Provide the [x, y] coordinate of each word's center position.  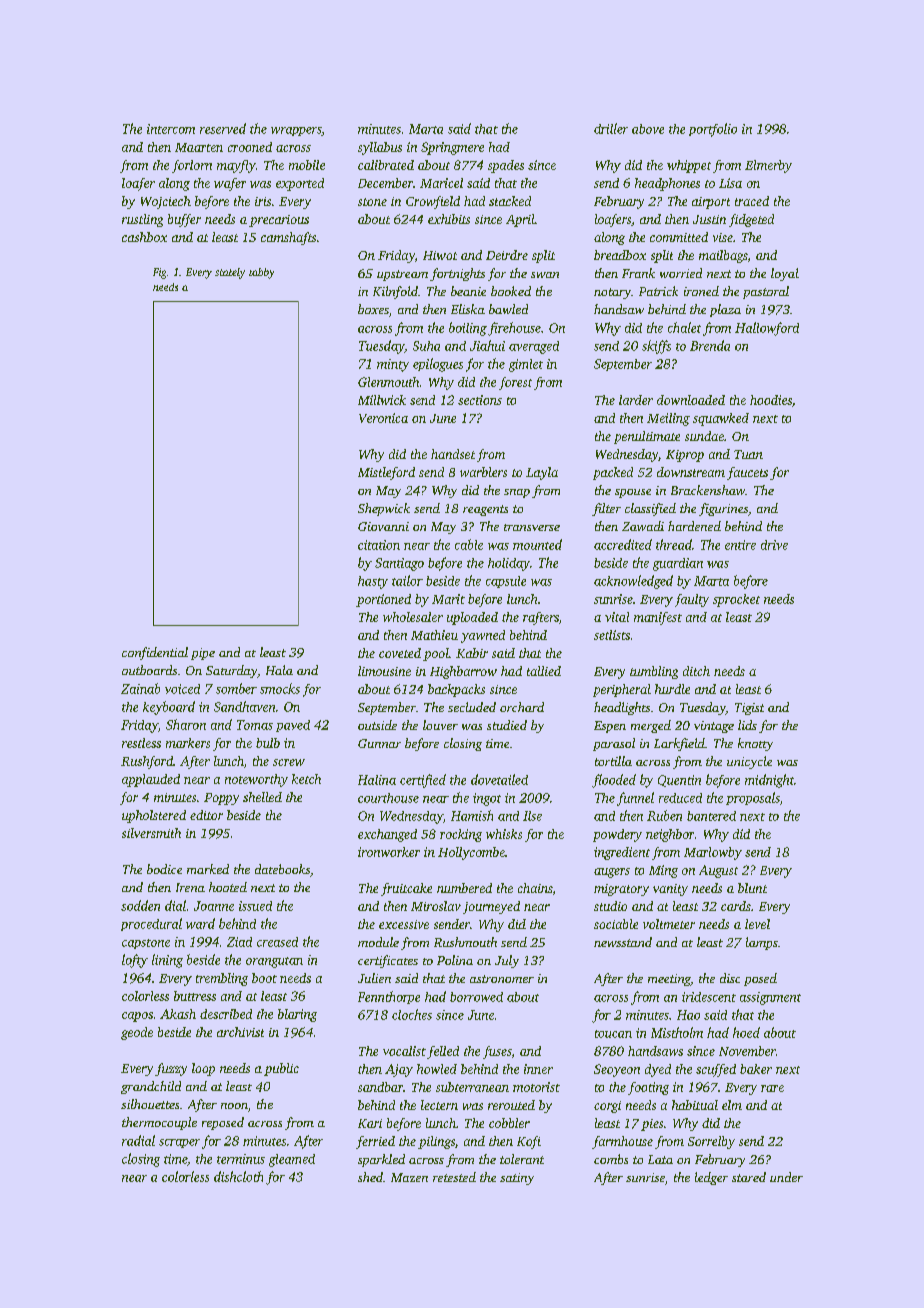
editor [206, 815]
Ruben [664, 815]
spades [506, 166]
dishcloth [238, 1176]
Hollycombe [471, 853]
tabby [261, 273]
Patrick [658, 291]
